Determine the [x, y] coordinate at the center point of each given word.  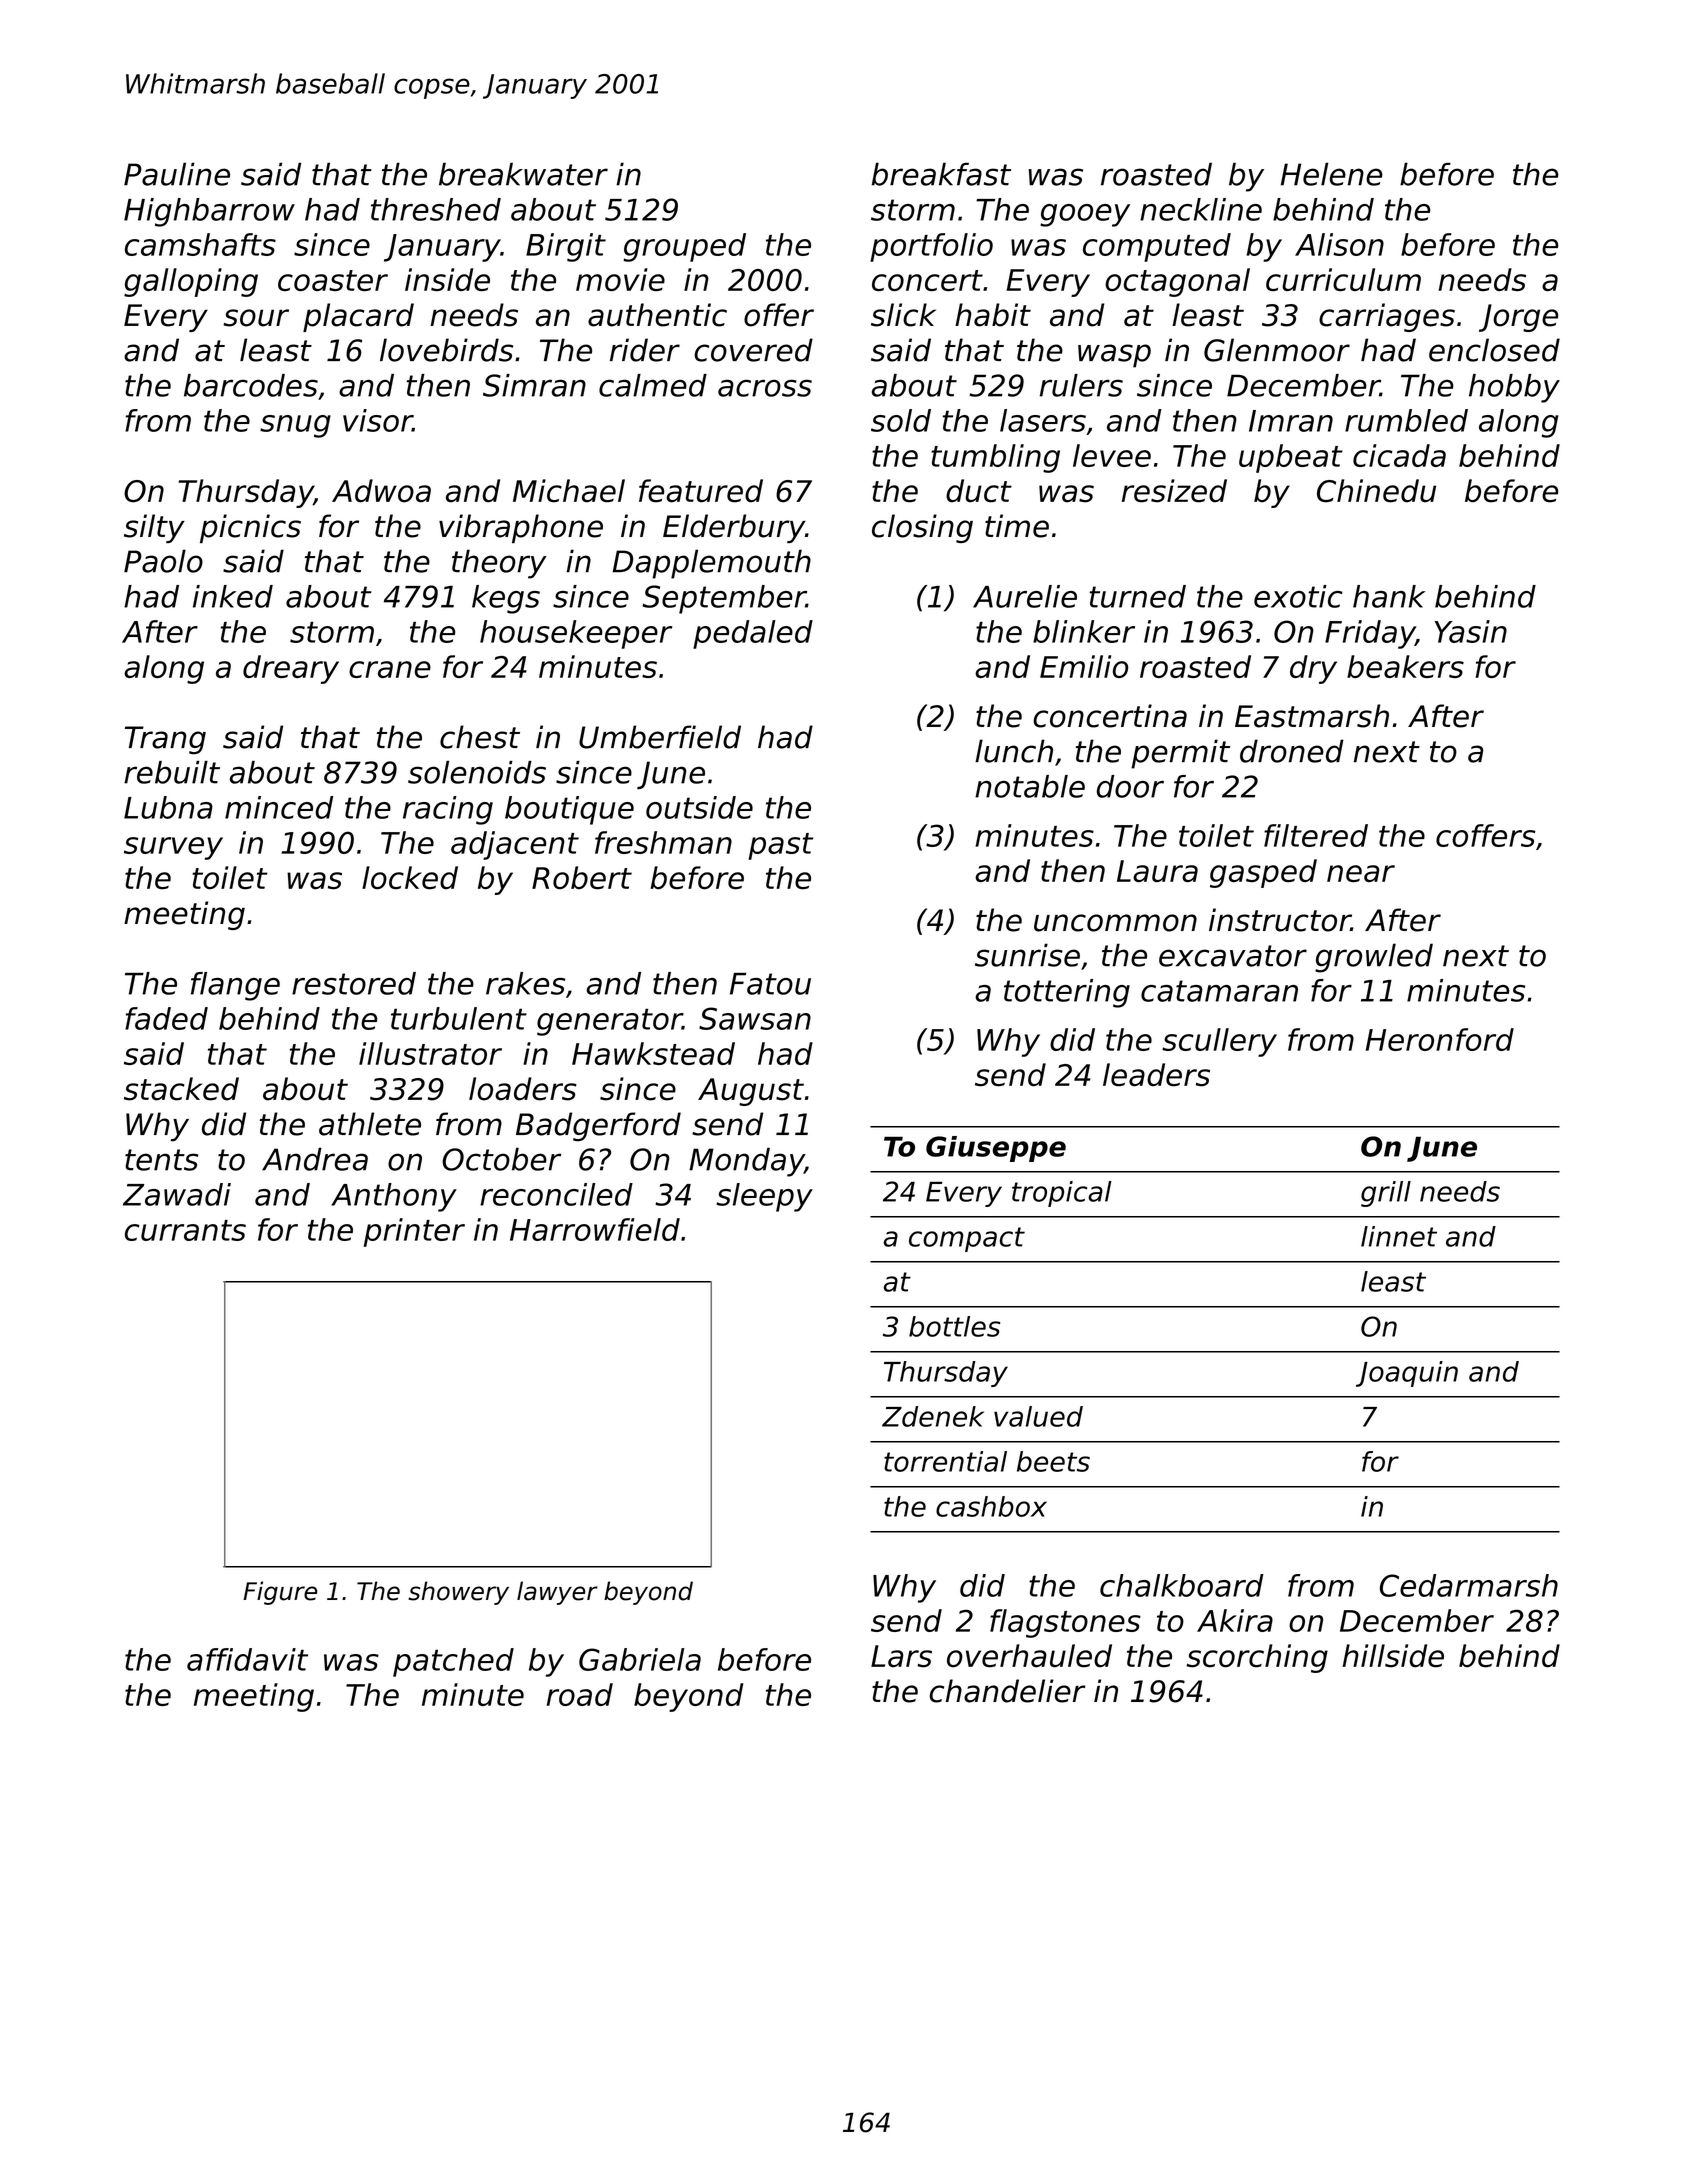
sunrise [1027, 955]
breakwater [523, 174]
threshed [436, 209]
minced [279, 807]
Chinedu [1376, 491]
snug [295, 426]
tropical [1062, 1194]
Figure [280, 1593]
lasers [1043, 420]
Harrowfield [595, 1229]
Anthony [394, 1197]
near [1361, 873]
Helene [1332, 174]
